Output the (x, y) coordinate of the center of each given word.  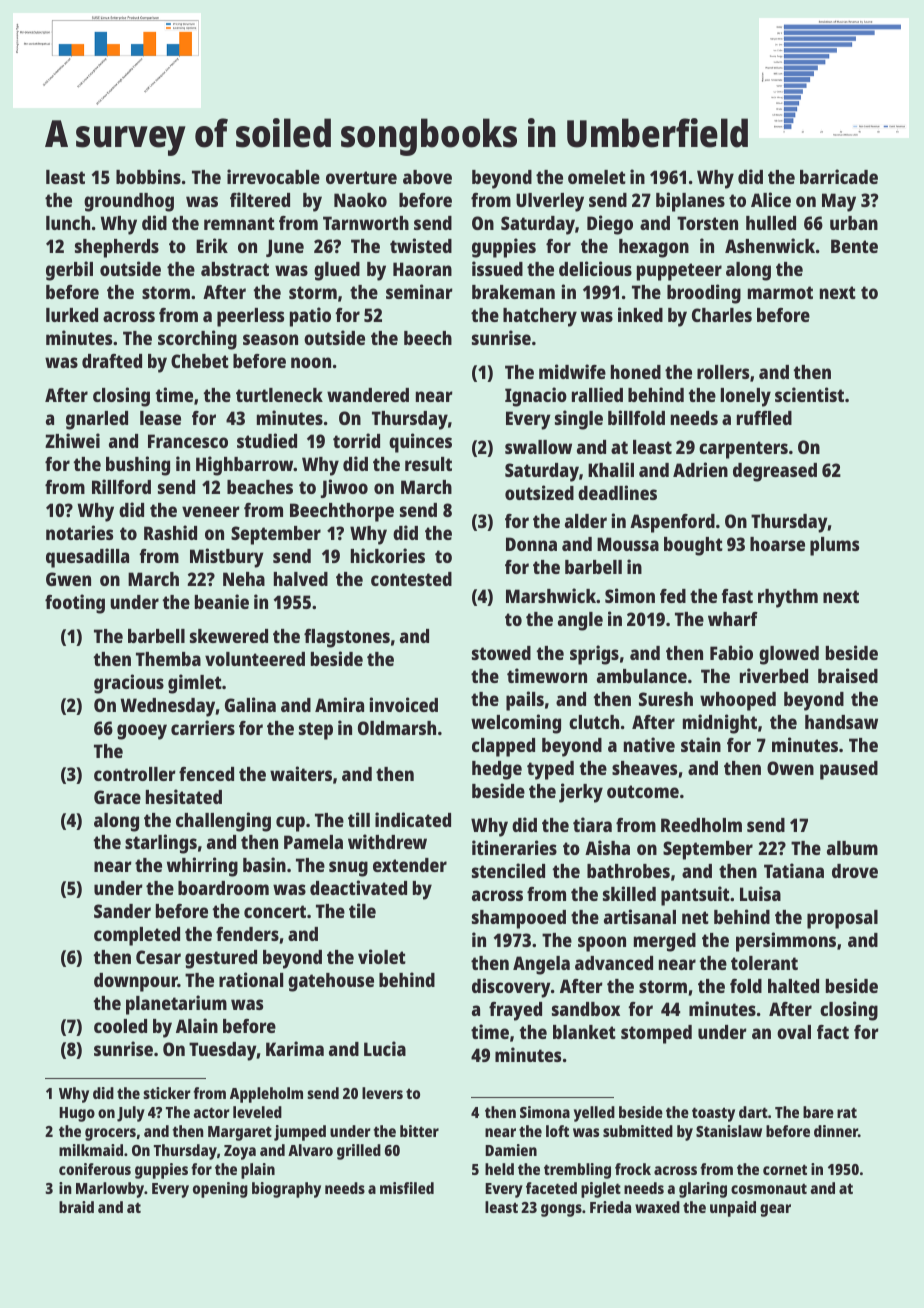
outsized (539, 492)
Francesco (188, 441)
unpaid (733, 1209)
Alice (771, 199)
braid (76, 1207)
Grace (117, 797)
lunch (68, 223)
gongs (561, 1210)
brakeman (513, 292)
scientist (809, 394)
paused (849, 770)
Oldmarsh (397, 728)
